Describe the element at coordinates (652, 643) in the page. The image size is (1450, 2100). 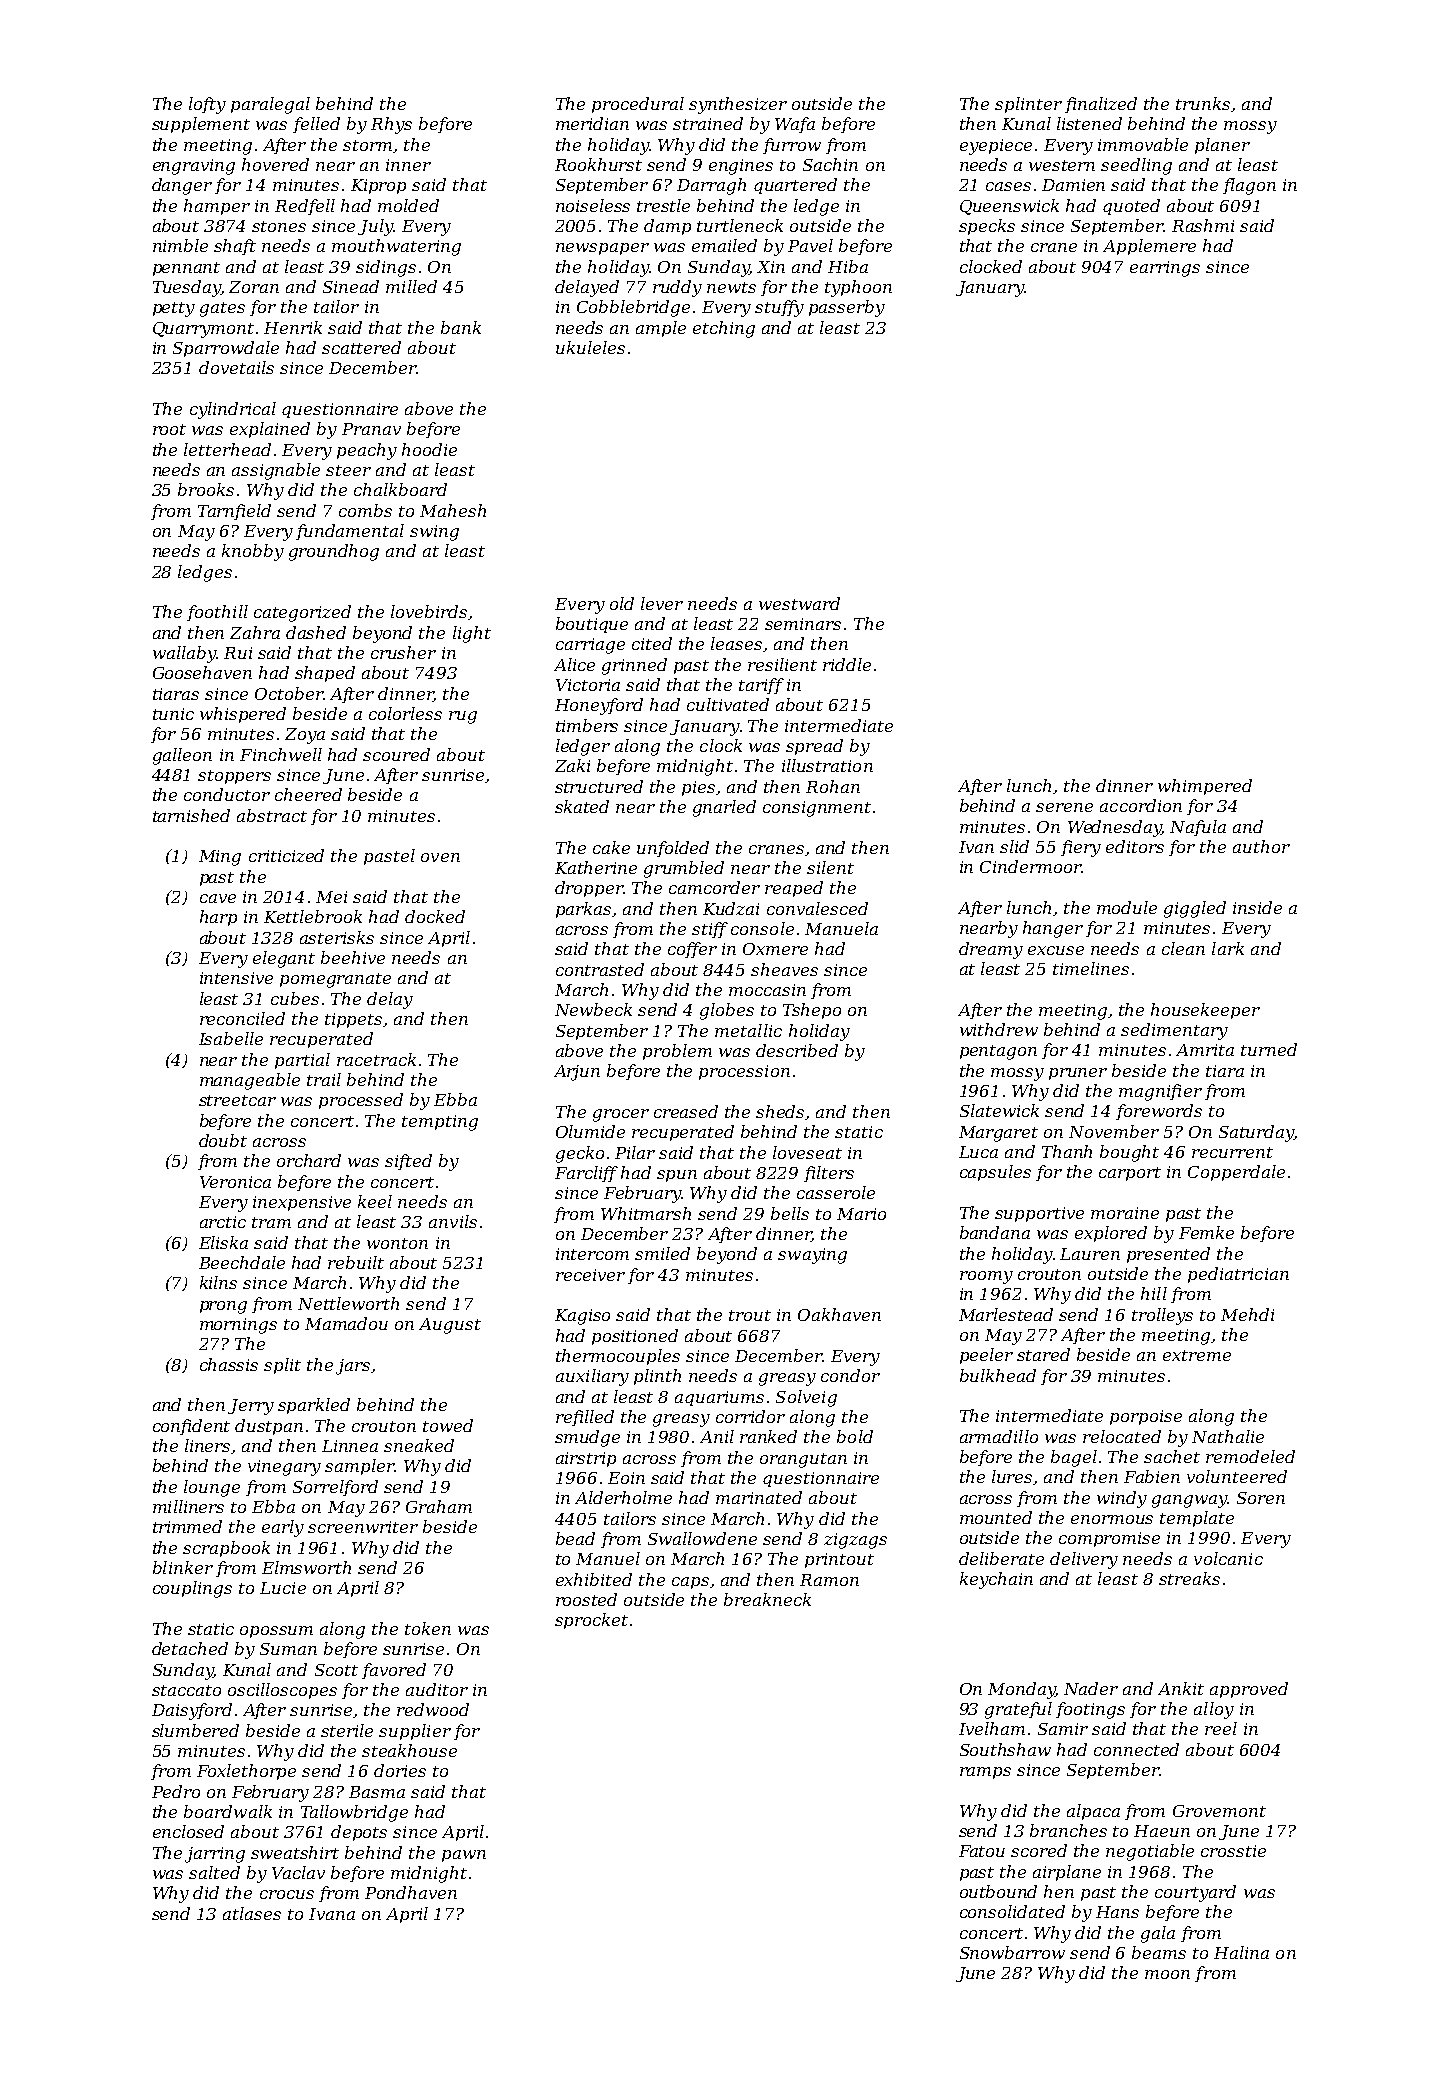
I see `cited` at that location.
